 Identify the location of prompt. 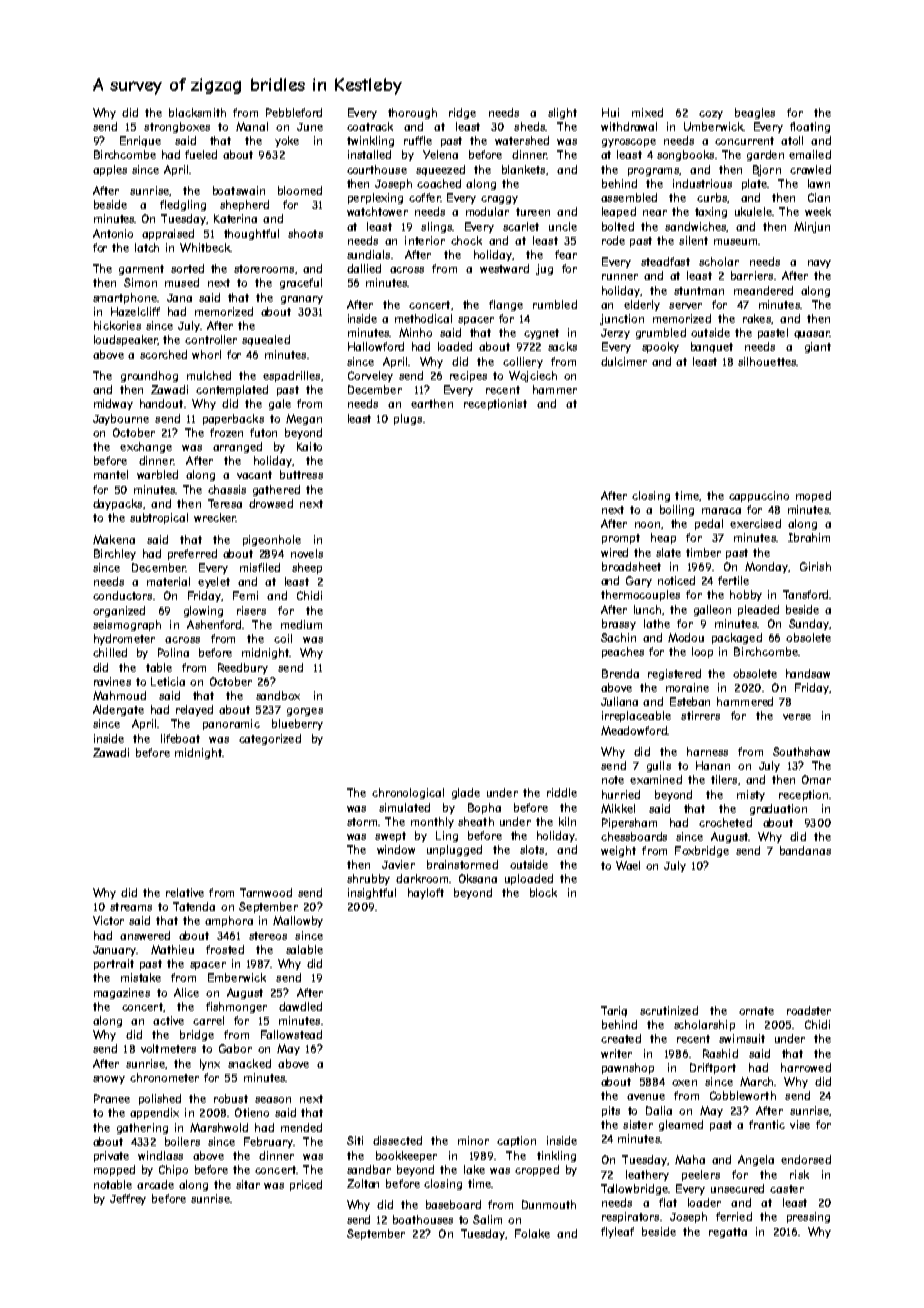
(621, 539).
